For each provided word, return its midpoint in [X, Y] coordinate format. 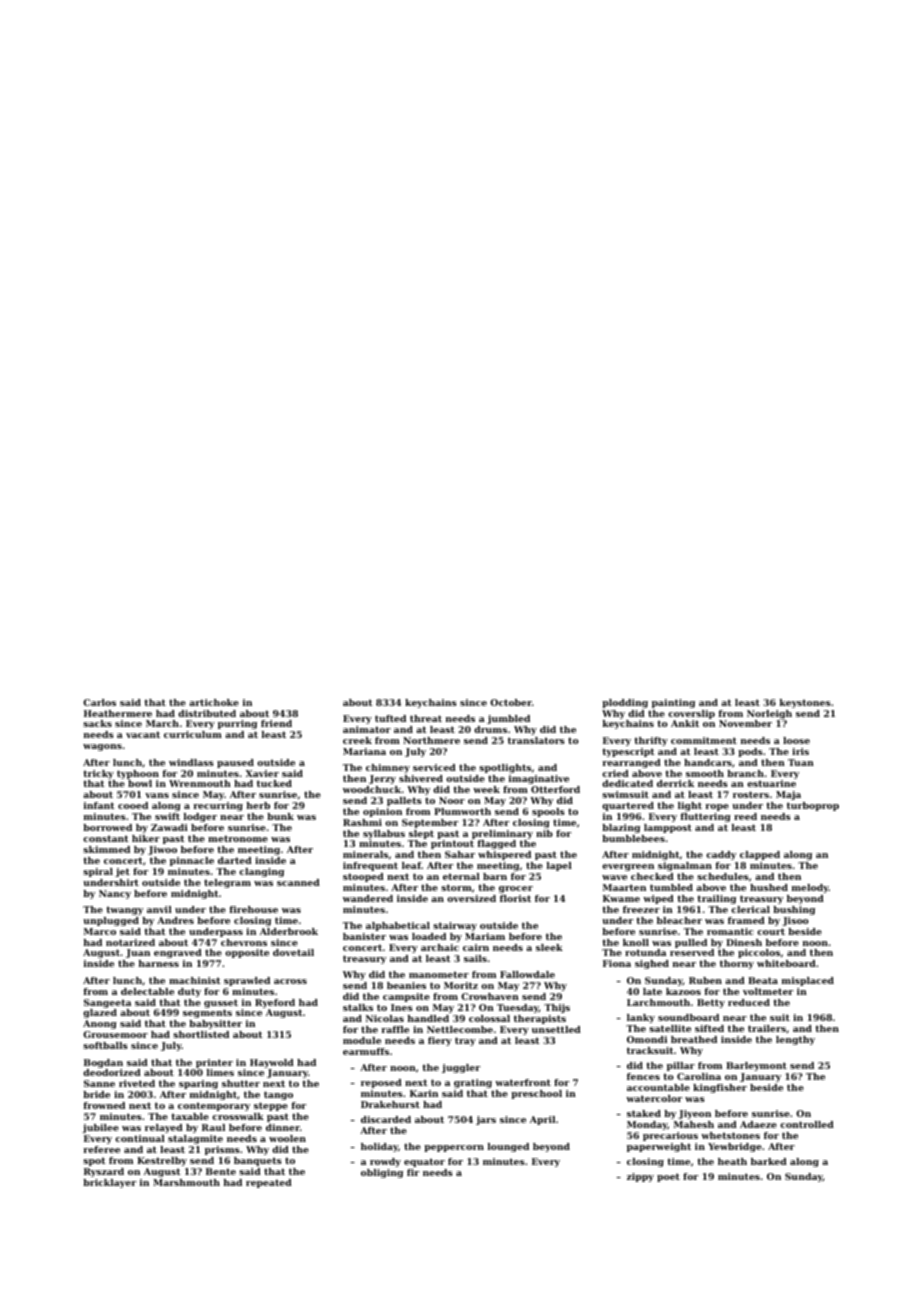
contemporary [214, 1106]
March [162, 723]
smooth [705, 773]
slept [421, 834]
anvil [159, 909]
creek [357, 740]
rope [717, 807]
